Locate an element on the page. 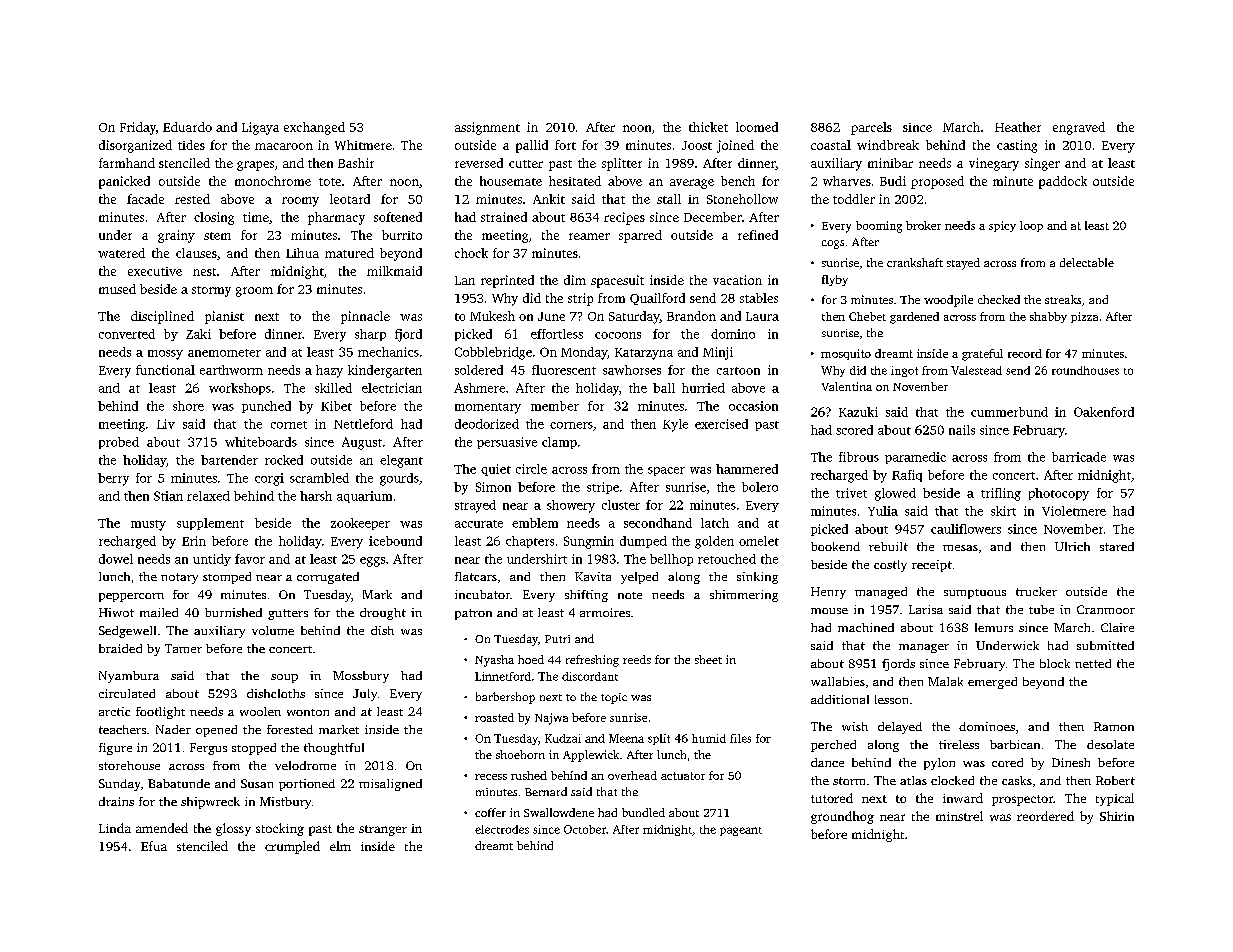 This image has height=952, width=1233. Mistbury is located at coordinates (285, 803).
